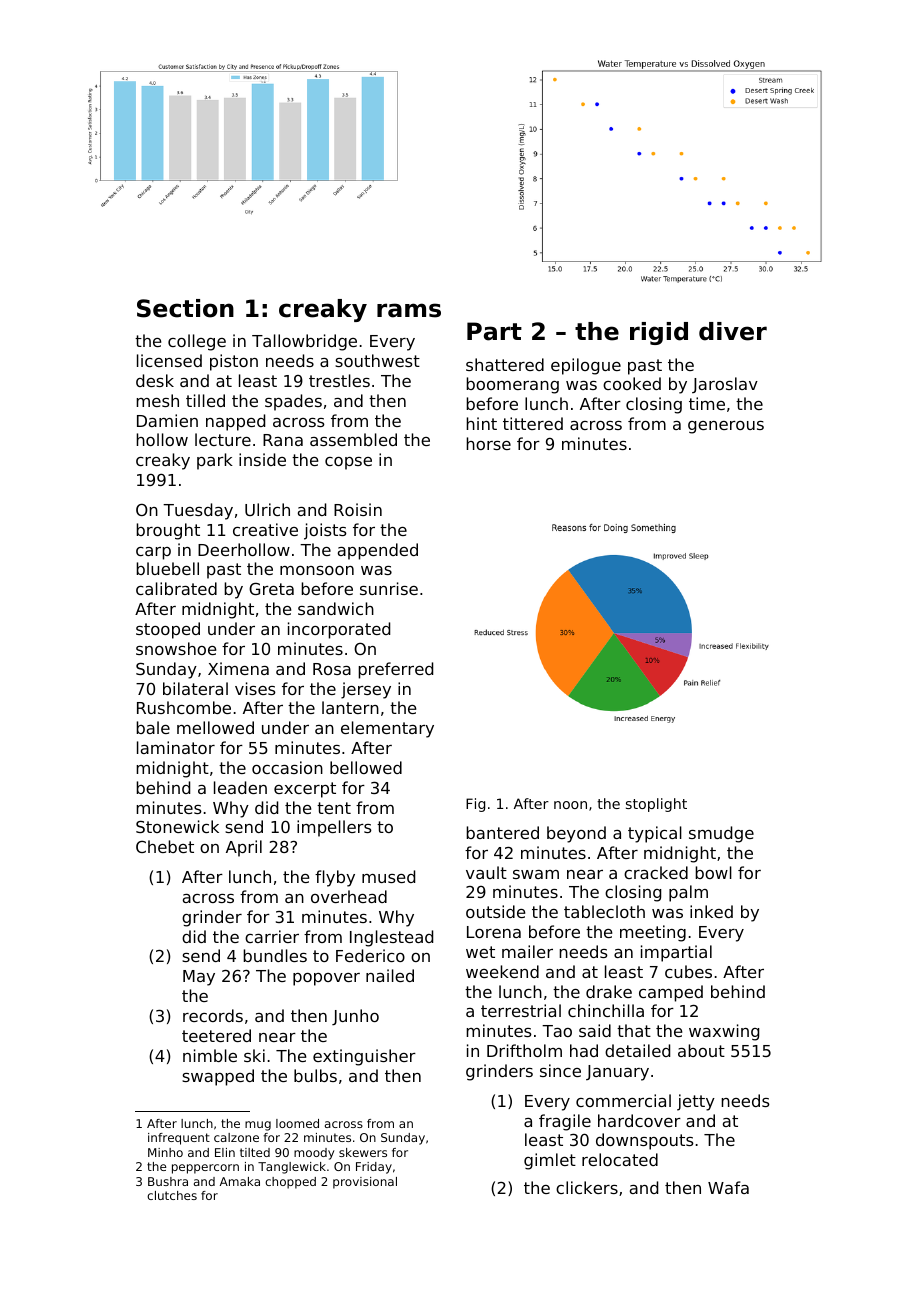  I want to click on Tao, so click(557, 1031).
